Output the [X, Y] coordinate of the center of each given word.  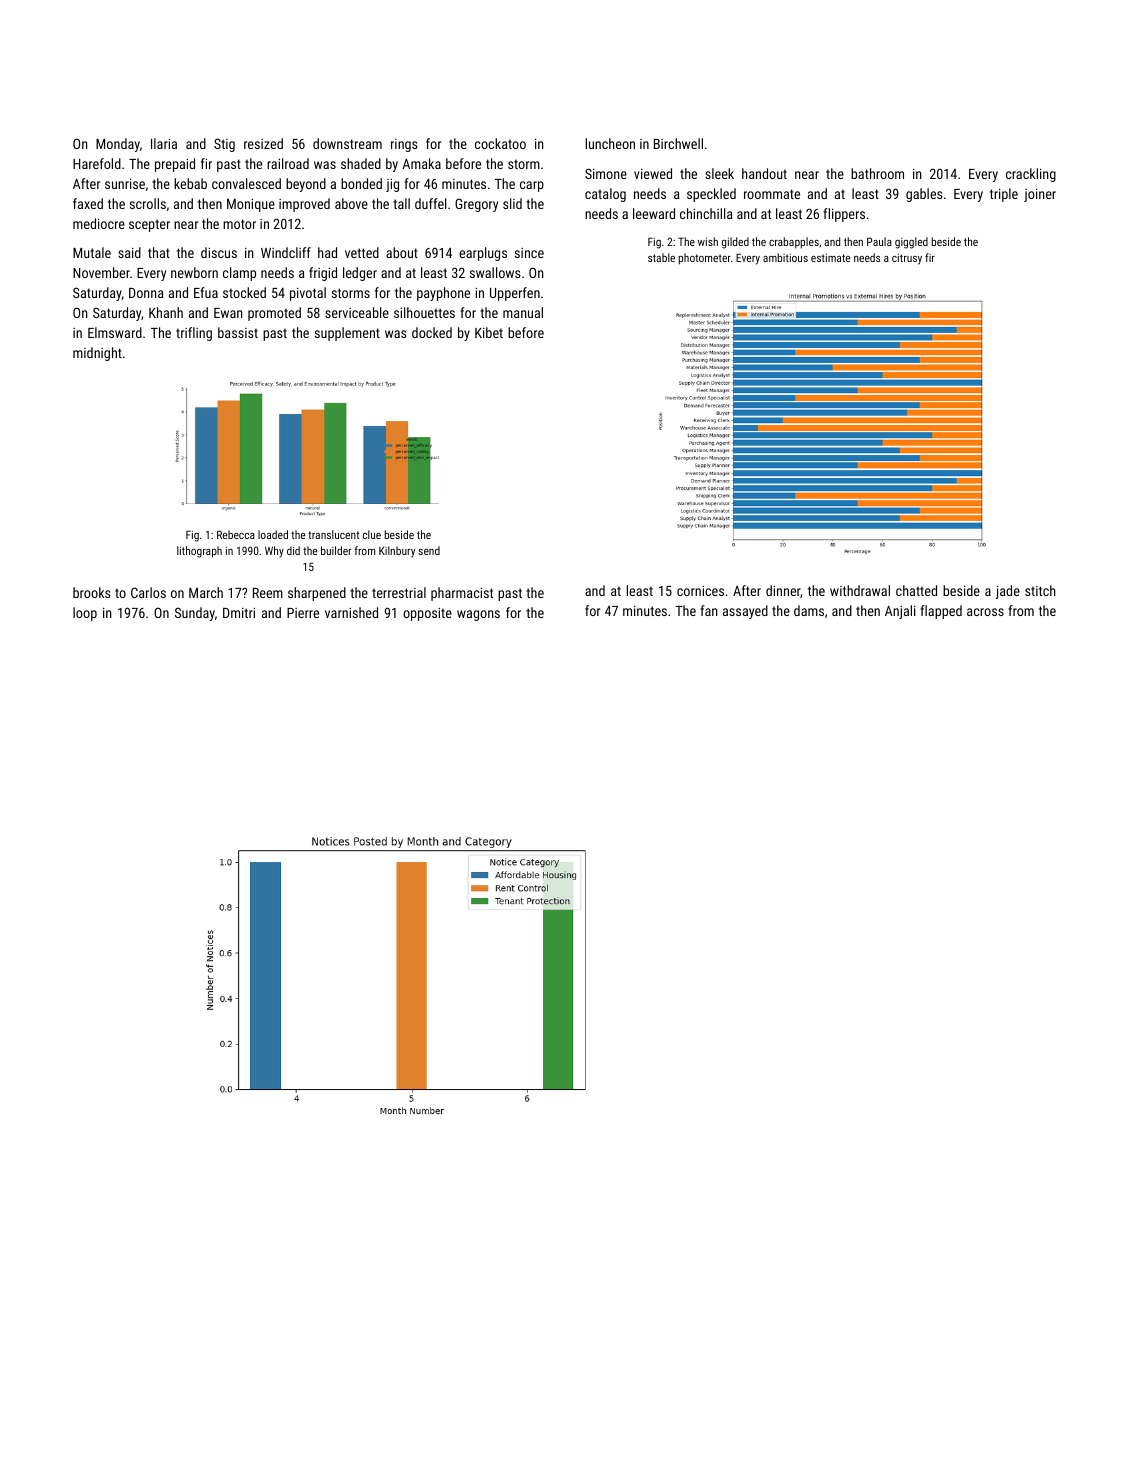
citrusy [907, 259]
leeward [654, 213]
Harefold [97, 163]
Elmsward [115, 332]
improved [304, 205]
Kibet [489, 332]
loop [85, 614]
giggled [911, 243]
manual [523, 312]
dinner [783, 591]
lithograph [199, 552]
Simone [606, 173]
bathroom [877, 173]
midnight [97, 354]
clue [372, 534]
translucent [333, 534]
